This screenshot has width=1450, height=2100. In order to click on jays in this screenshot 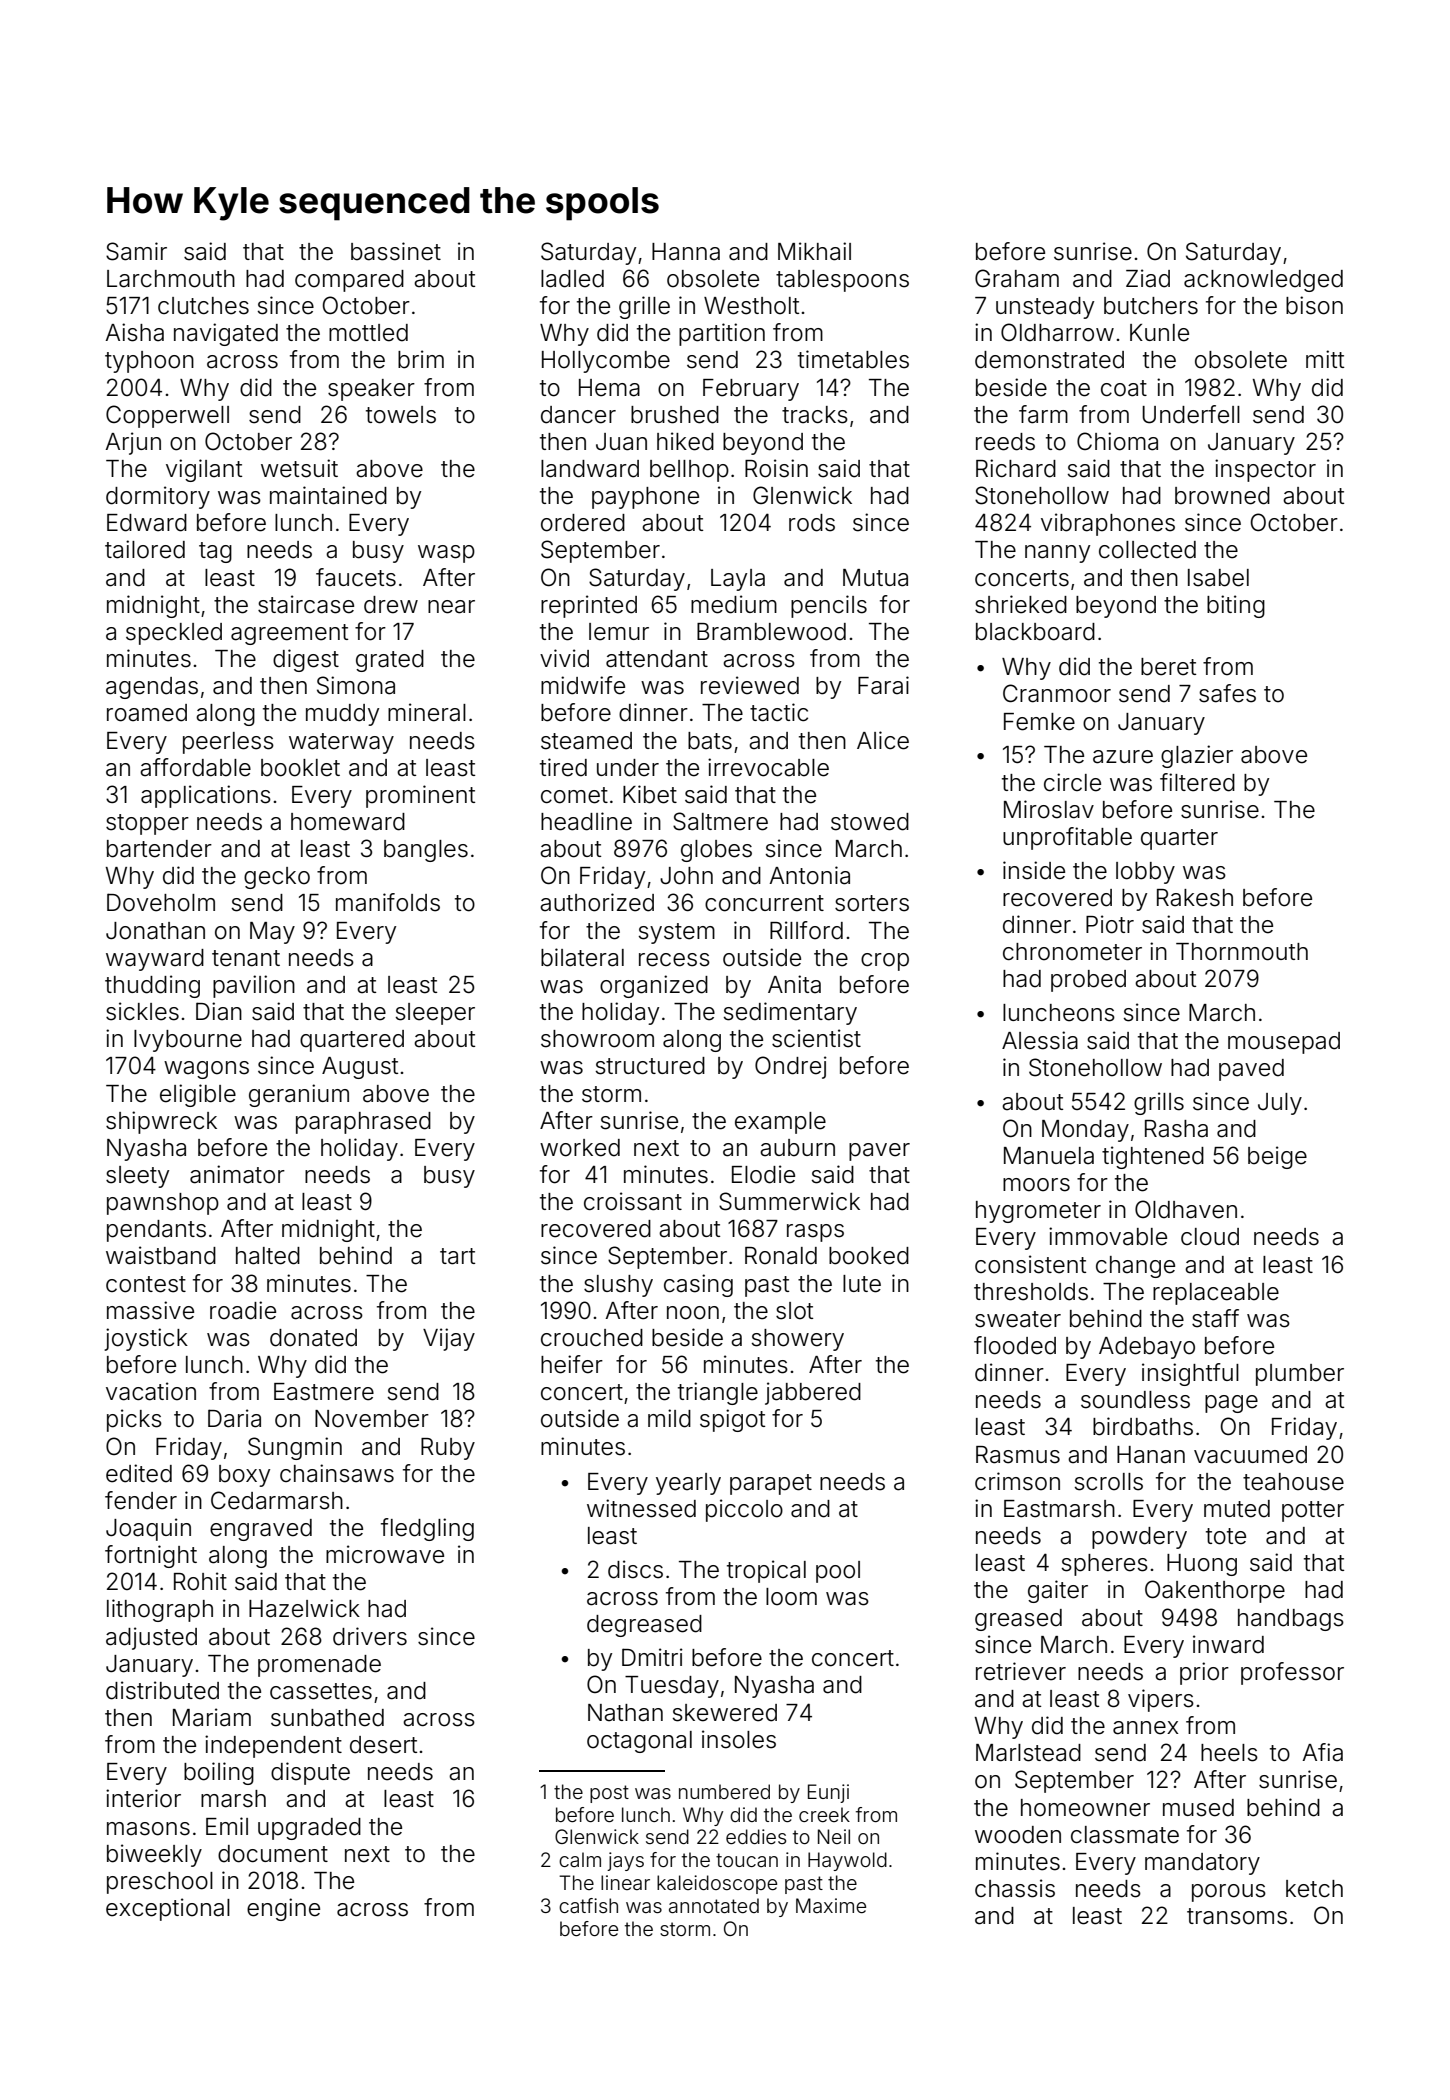, I will do `click(625, 1861)`.
